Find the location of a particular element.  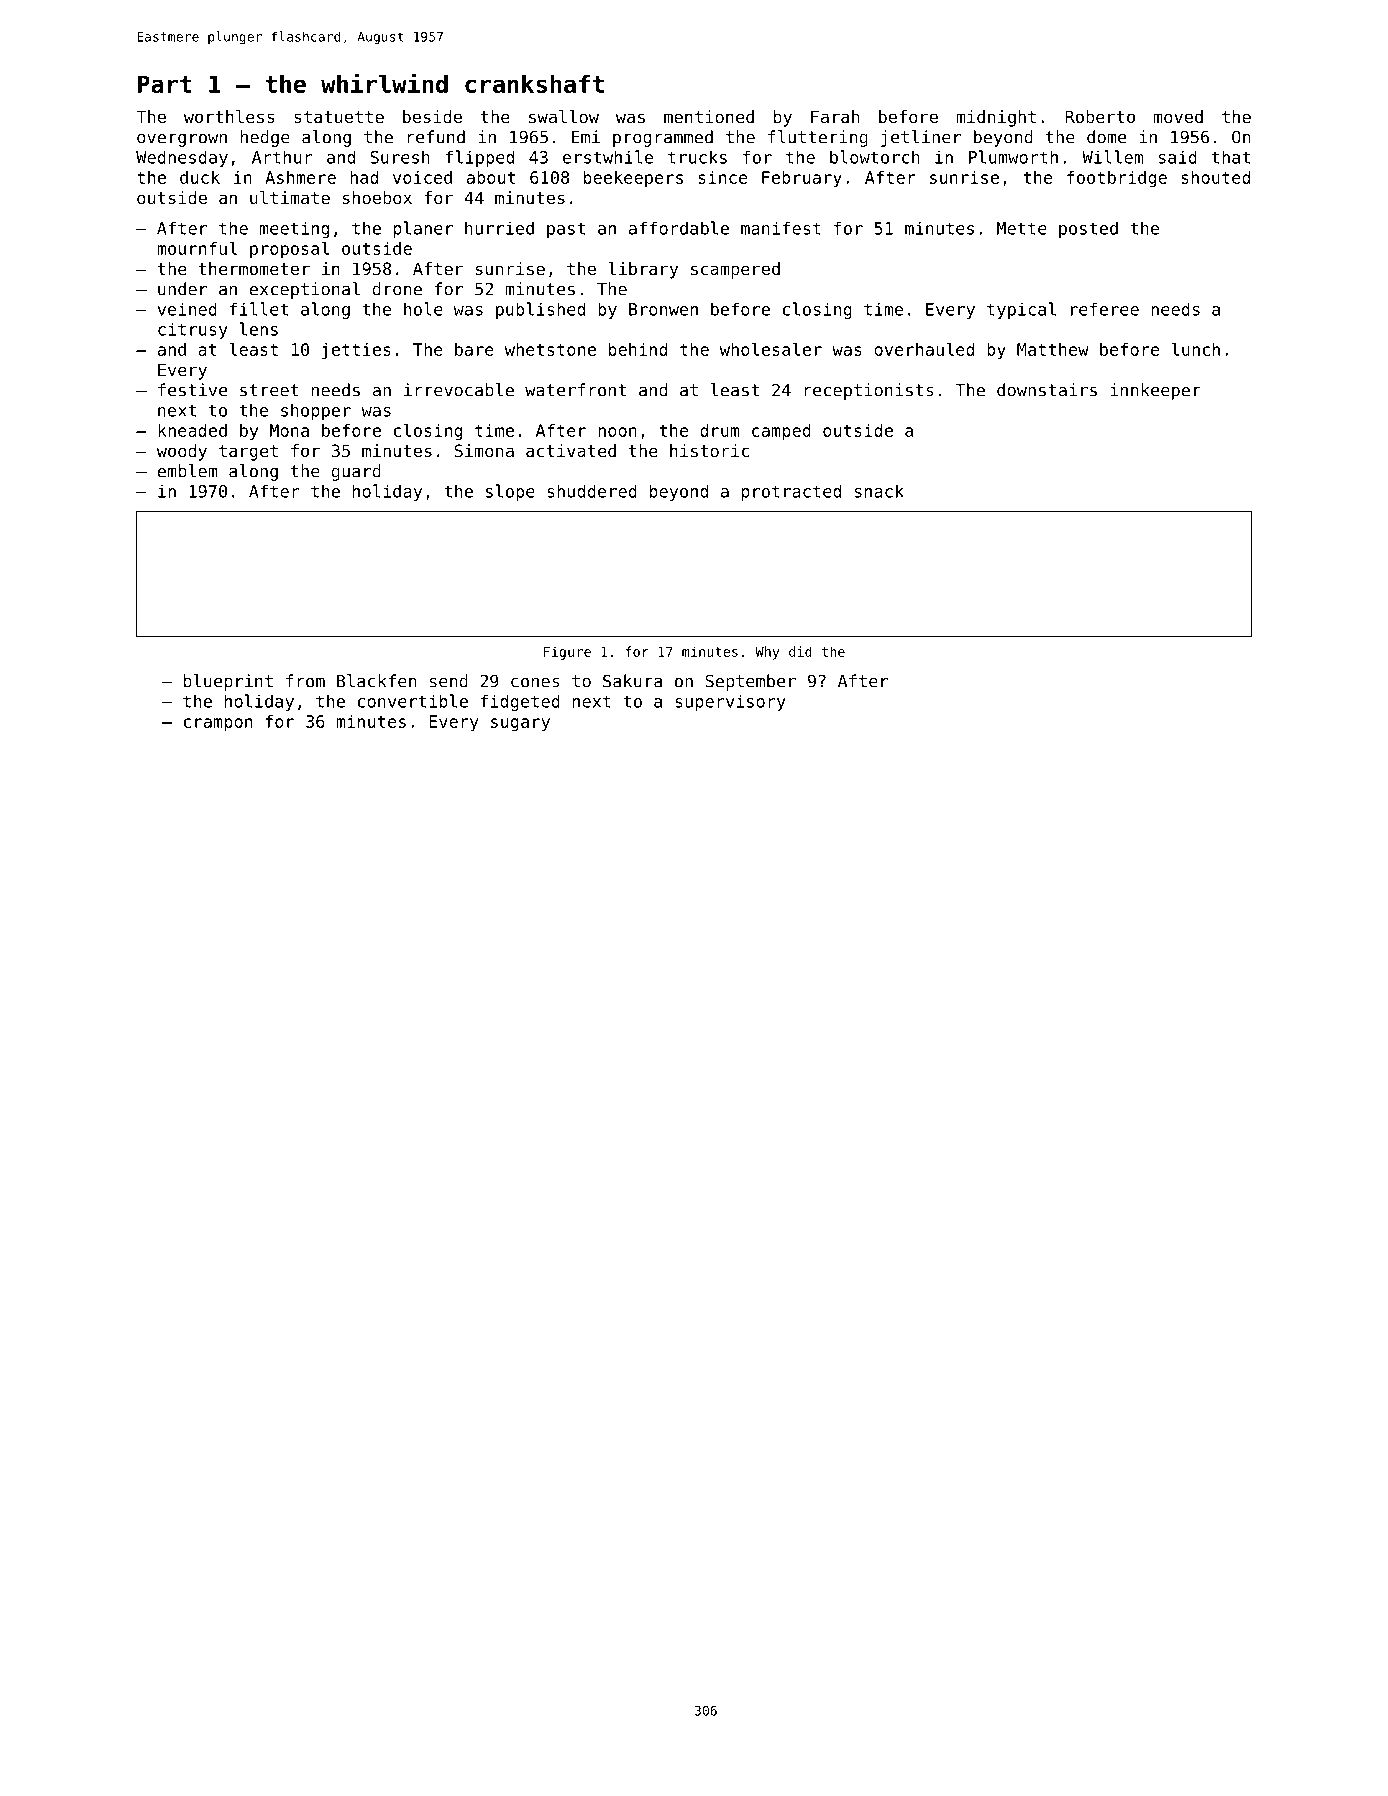

blueprint is located at coordinates (228, 682).
